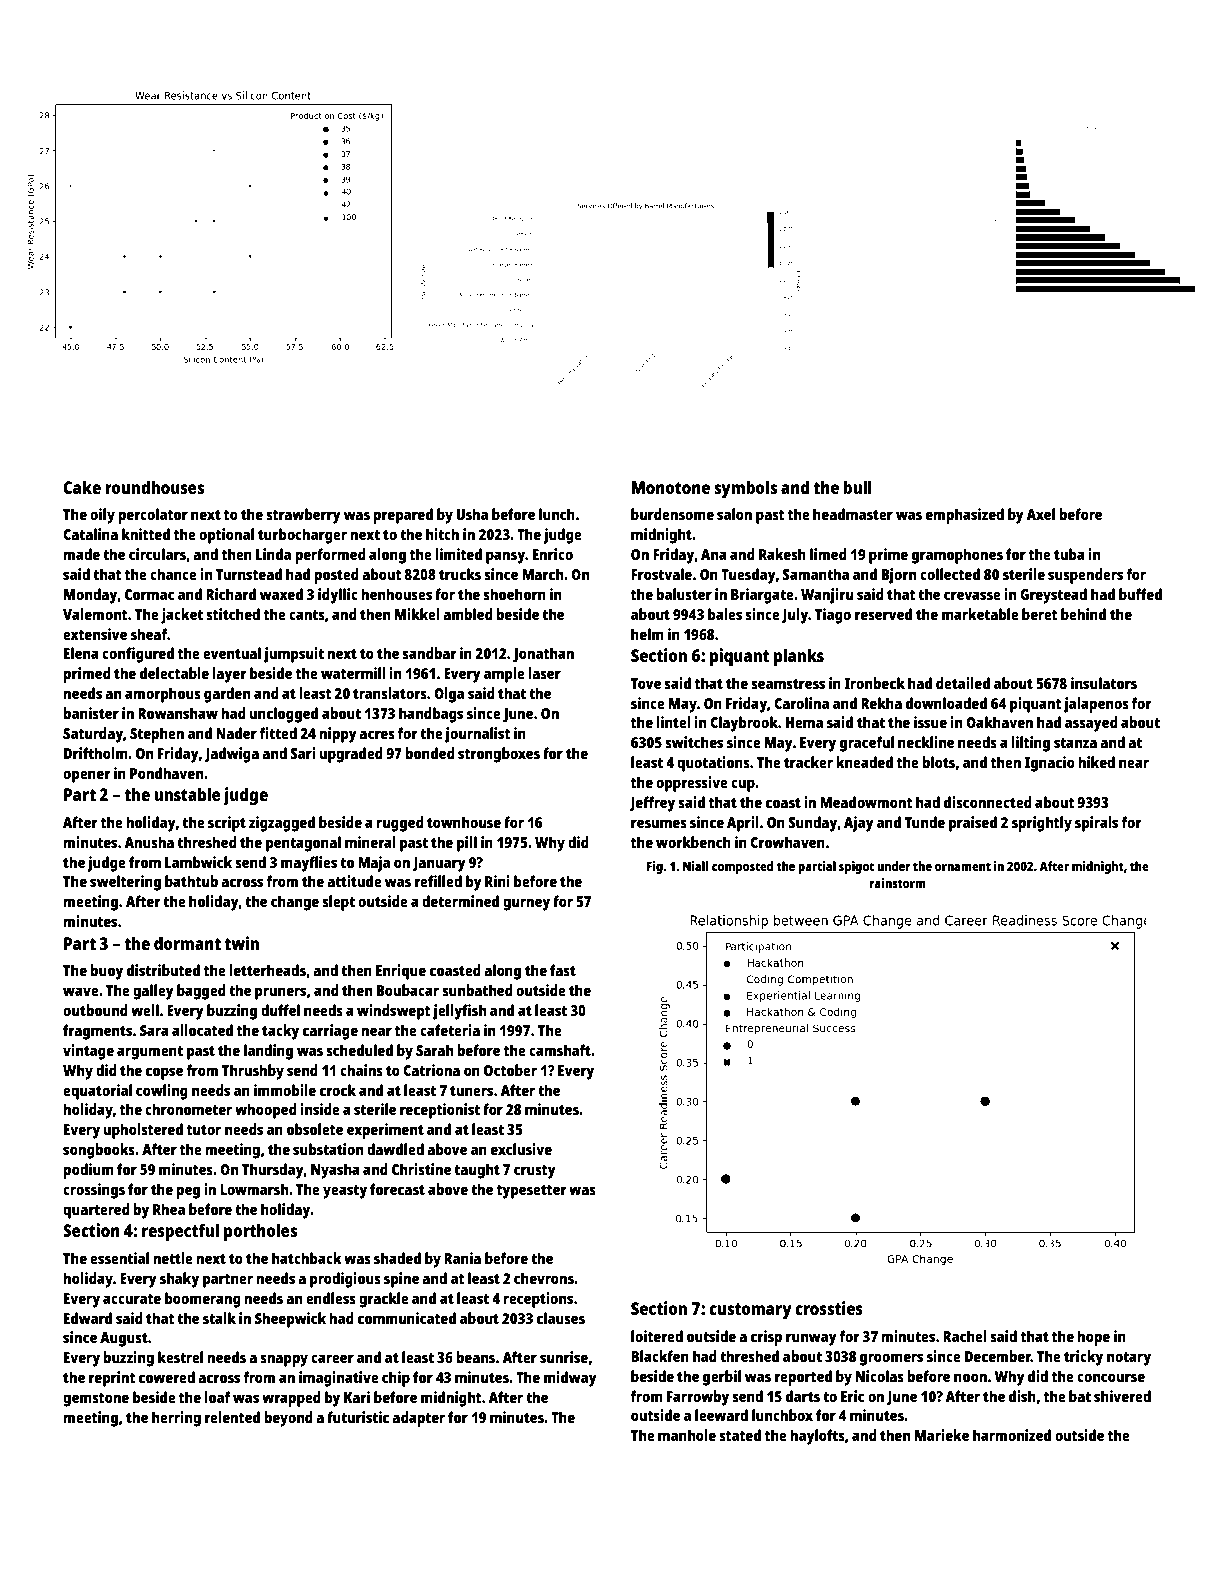 Image resolution: width=1228 pixels, height=1590 pixels. Describe the element at coordinates (226, 536) in the page. I see `optional` at that location.
